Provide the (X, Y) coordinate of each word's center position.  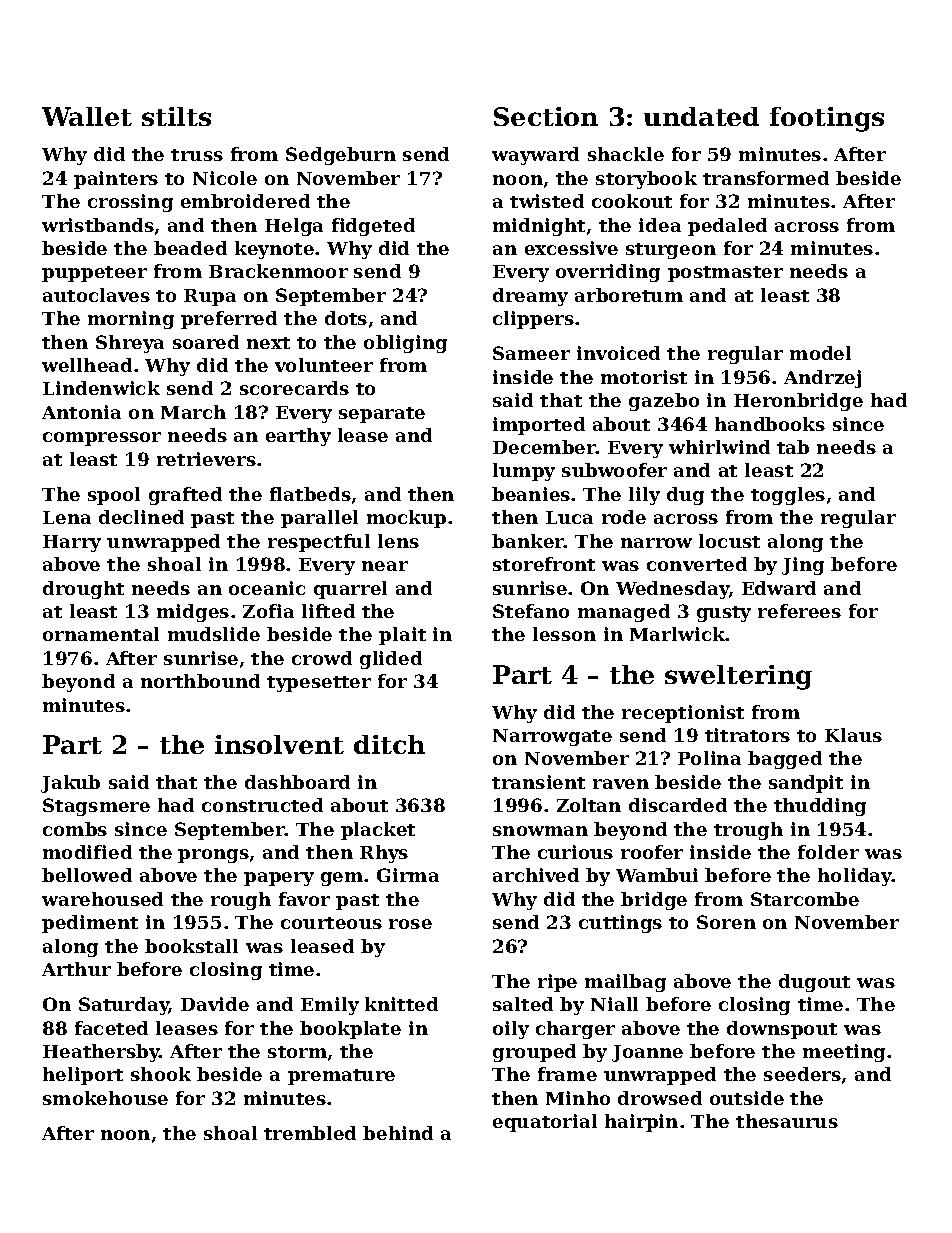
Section (546, 116)
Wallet (87, 116)
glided (391, 660)
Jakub (70, 784)
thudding (820, 807)
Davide (215, 1004)
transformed (766, 178)
